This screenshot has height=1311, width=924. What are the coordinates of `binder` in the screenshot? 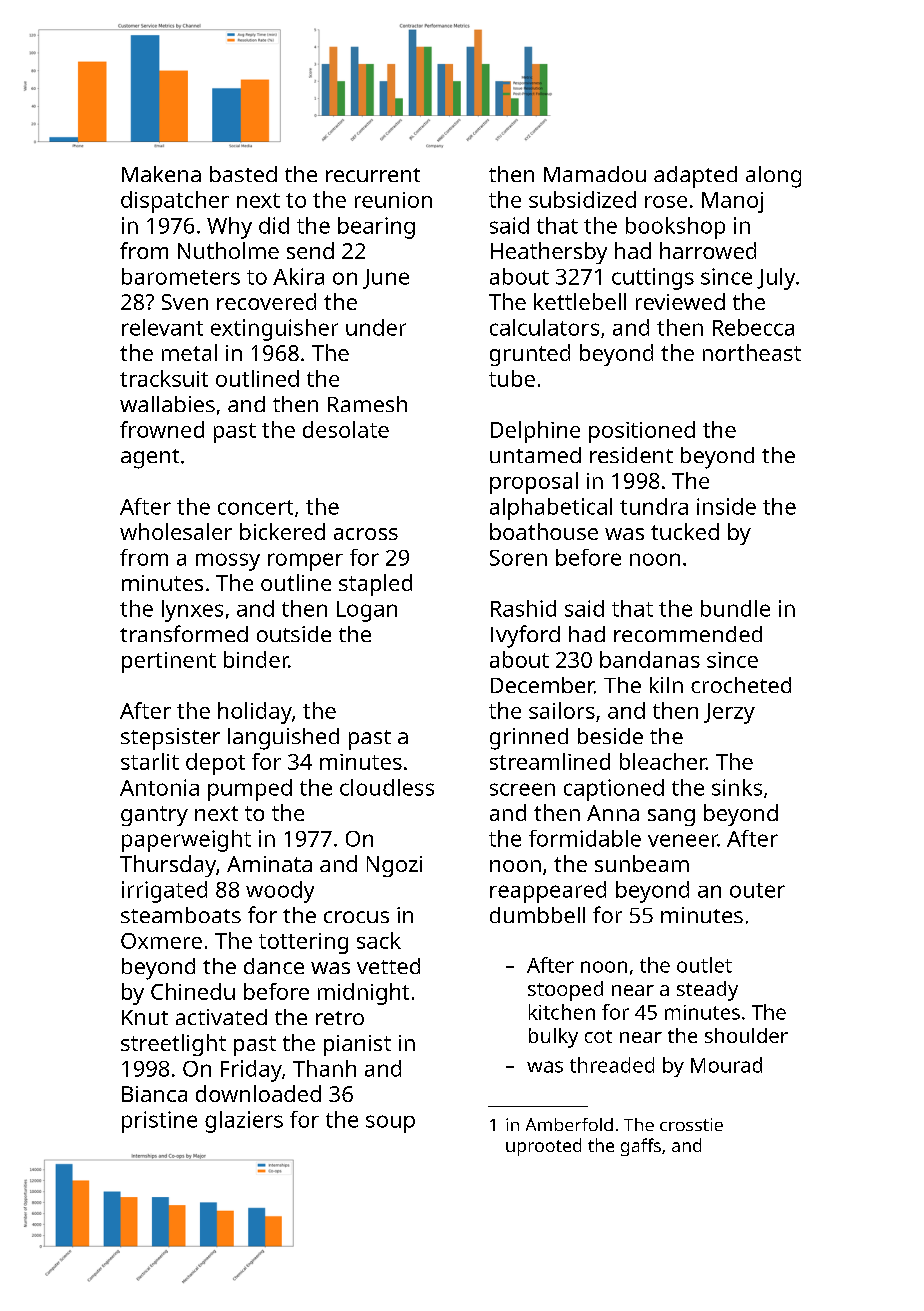 It's located at (256, 659).
